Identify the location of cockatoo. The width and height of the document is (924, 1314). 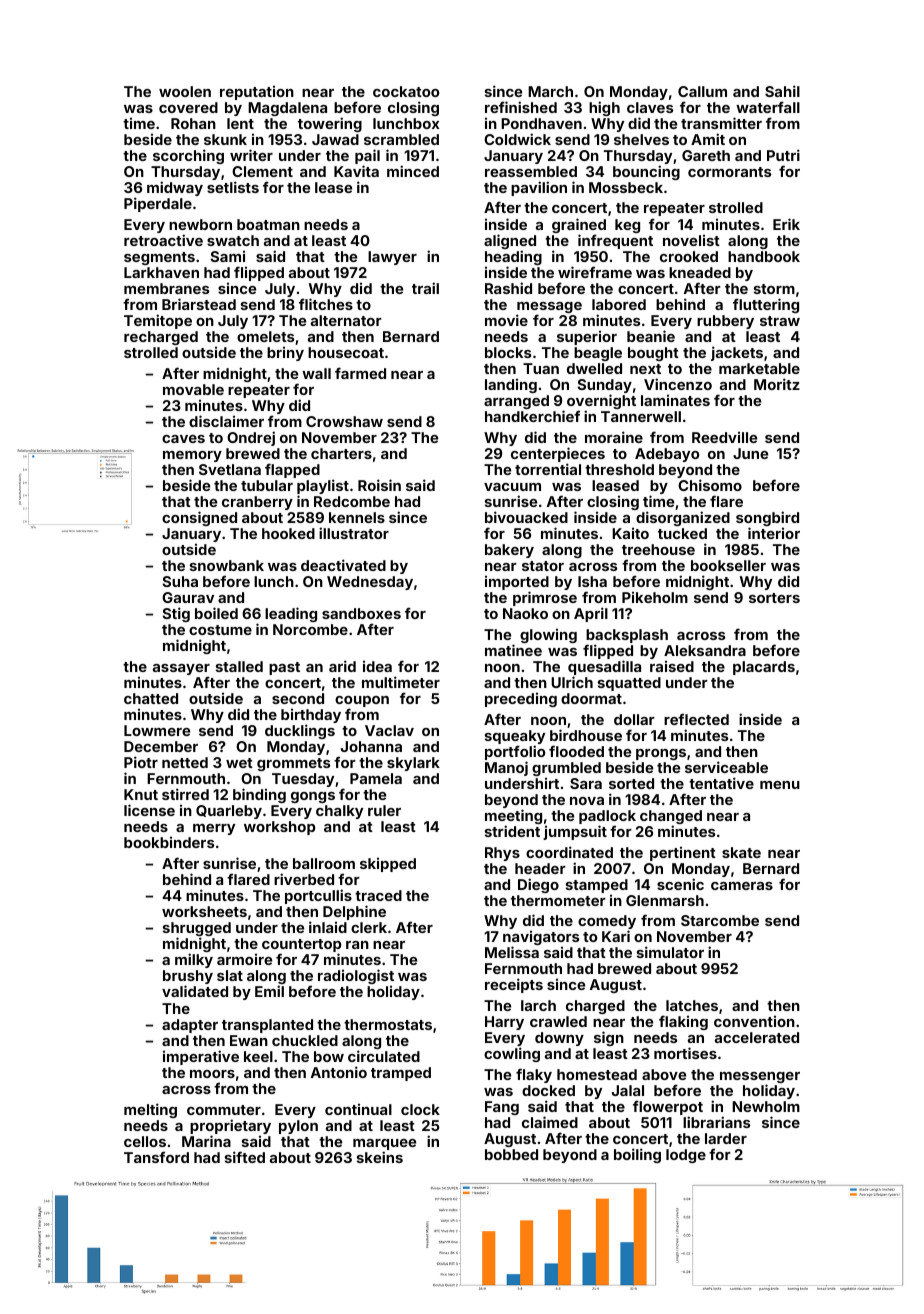
(406, 91).
